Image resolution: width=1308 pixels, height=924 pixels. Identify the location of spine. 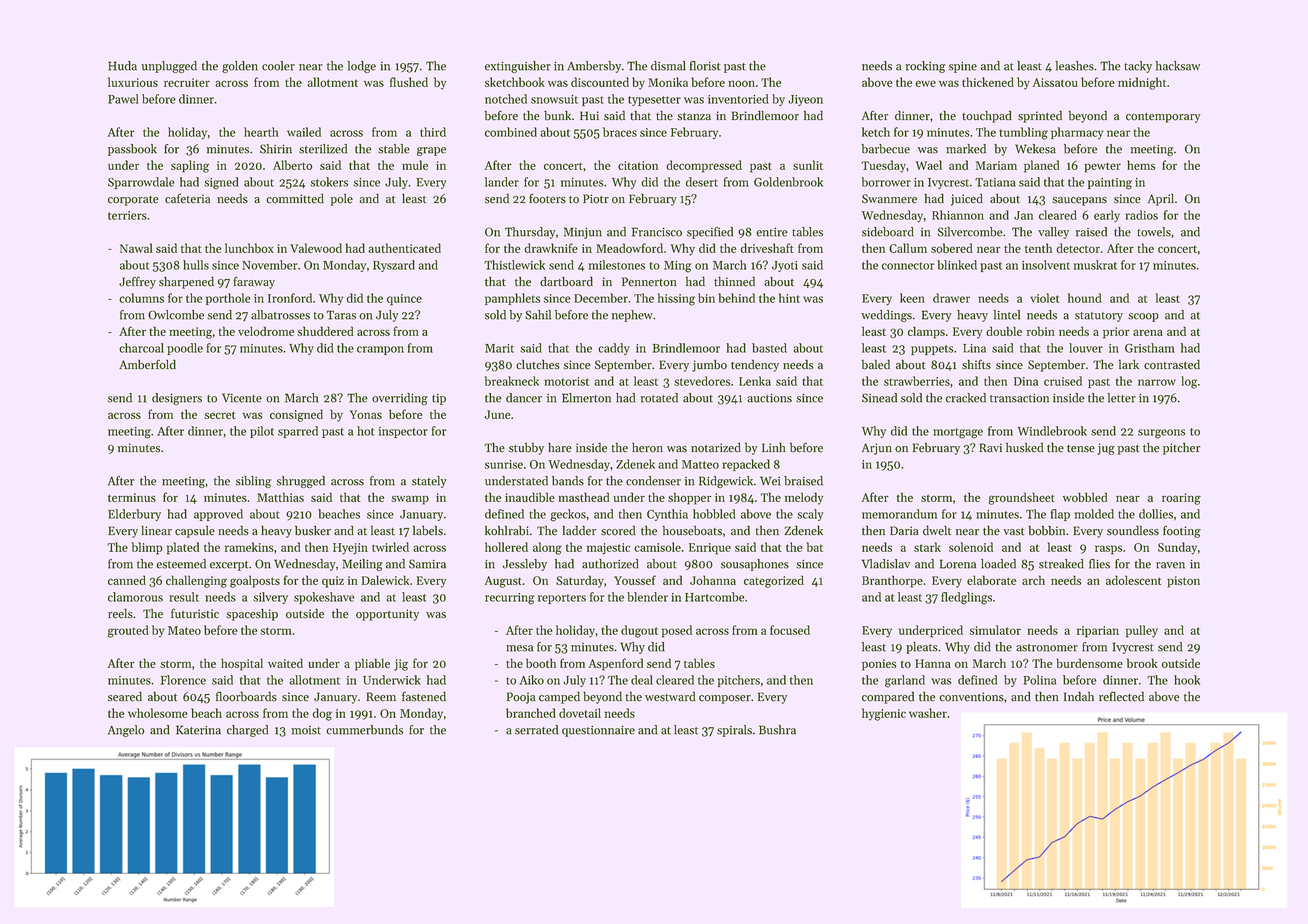
(963, 67).
